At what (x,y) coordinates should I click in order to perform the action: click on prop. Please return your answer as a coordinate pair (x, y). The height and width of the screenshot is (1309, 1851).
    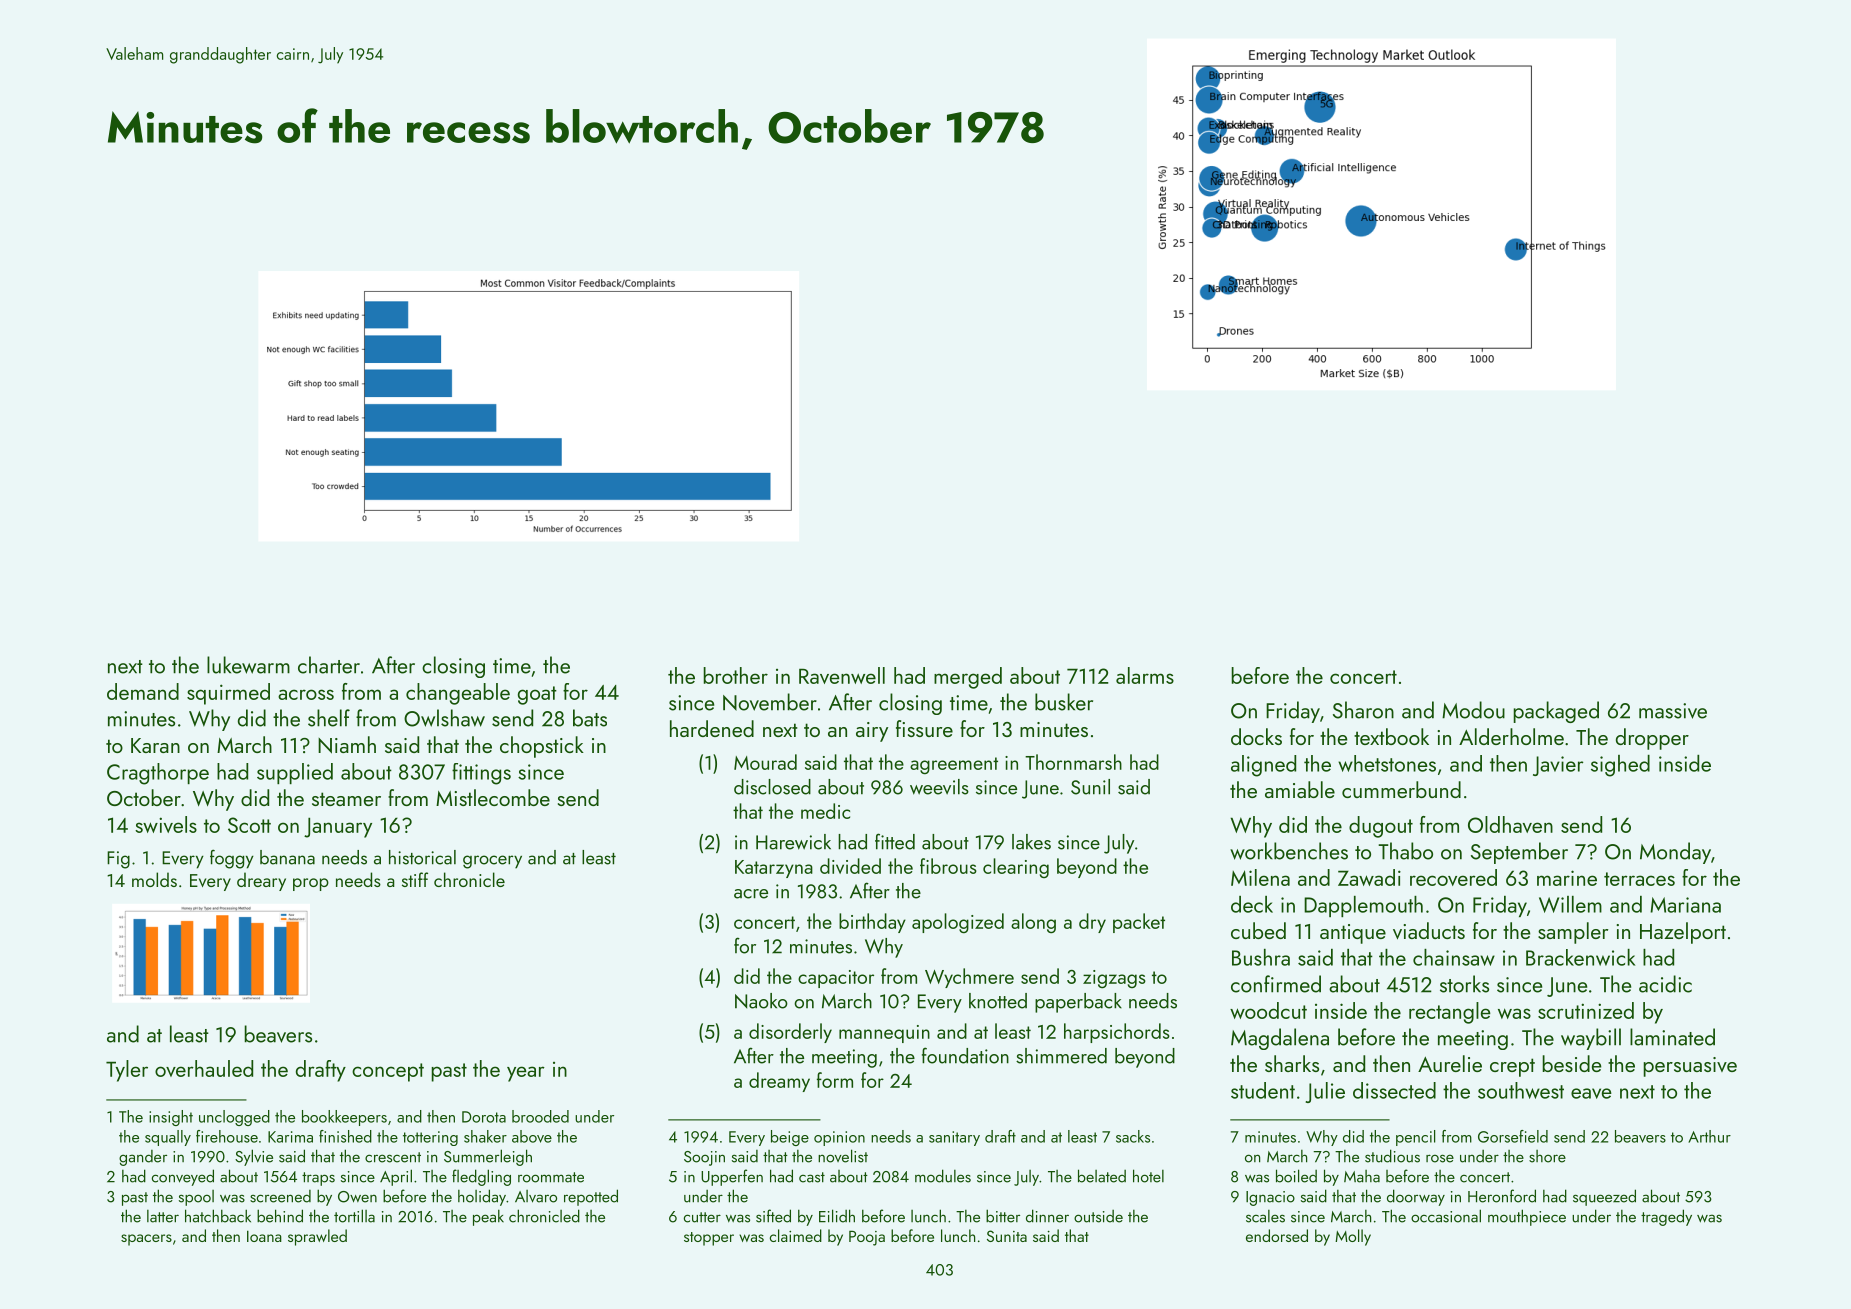
    Looking at the image, I should click on (311, 884).
